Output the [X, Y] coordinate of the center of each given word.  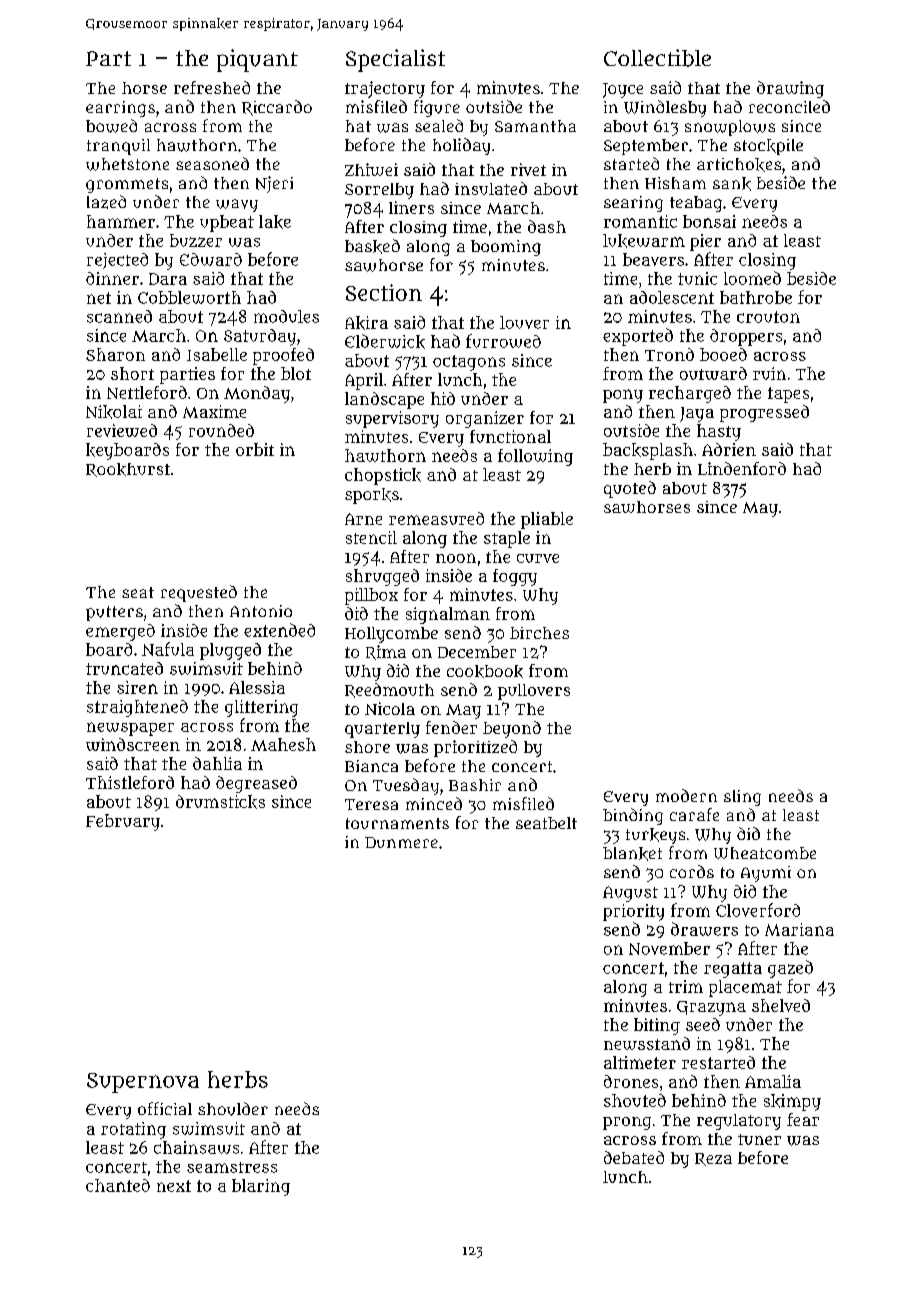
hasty [719, 432]
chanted [118, 1185]
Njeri [274, 184]
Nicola [390, 708]
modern [686, 795]
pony [623, 396]
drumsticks [220, 802]
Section [384, 292]
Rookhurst [128, 470]
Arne [363, 519]
